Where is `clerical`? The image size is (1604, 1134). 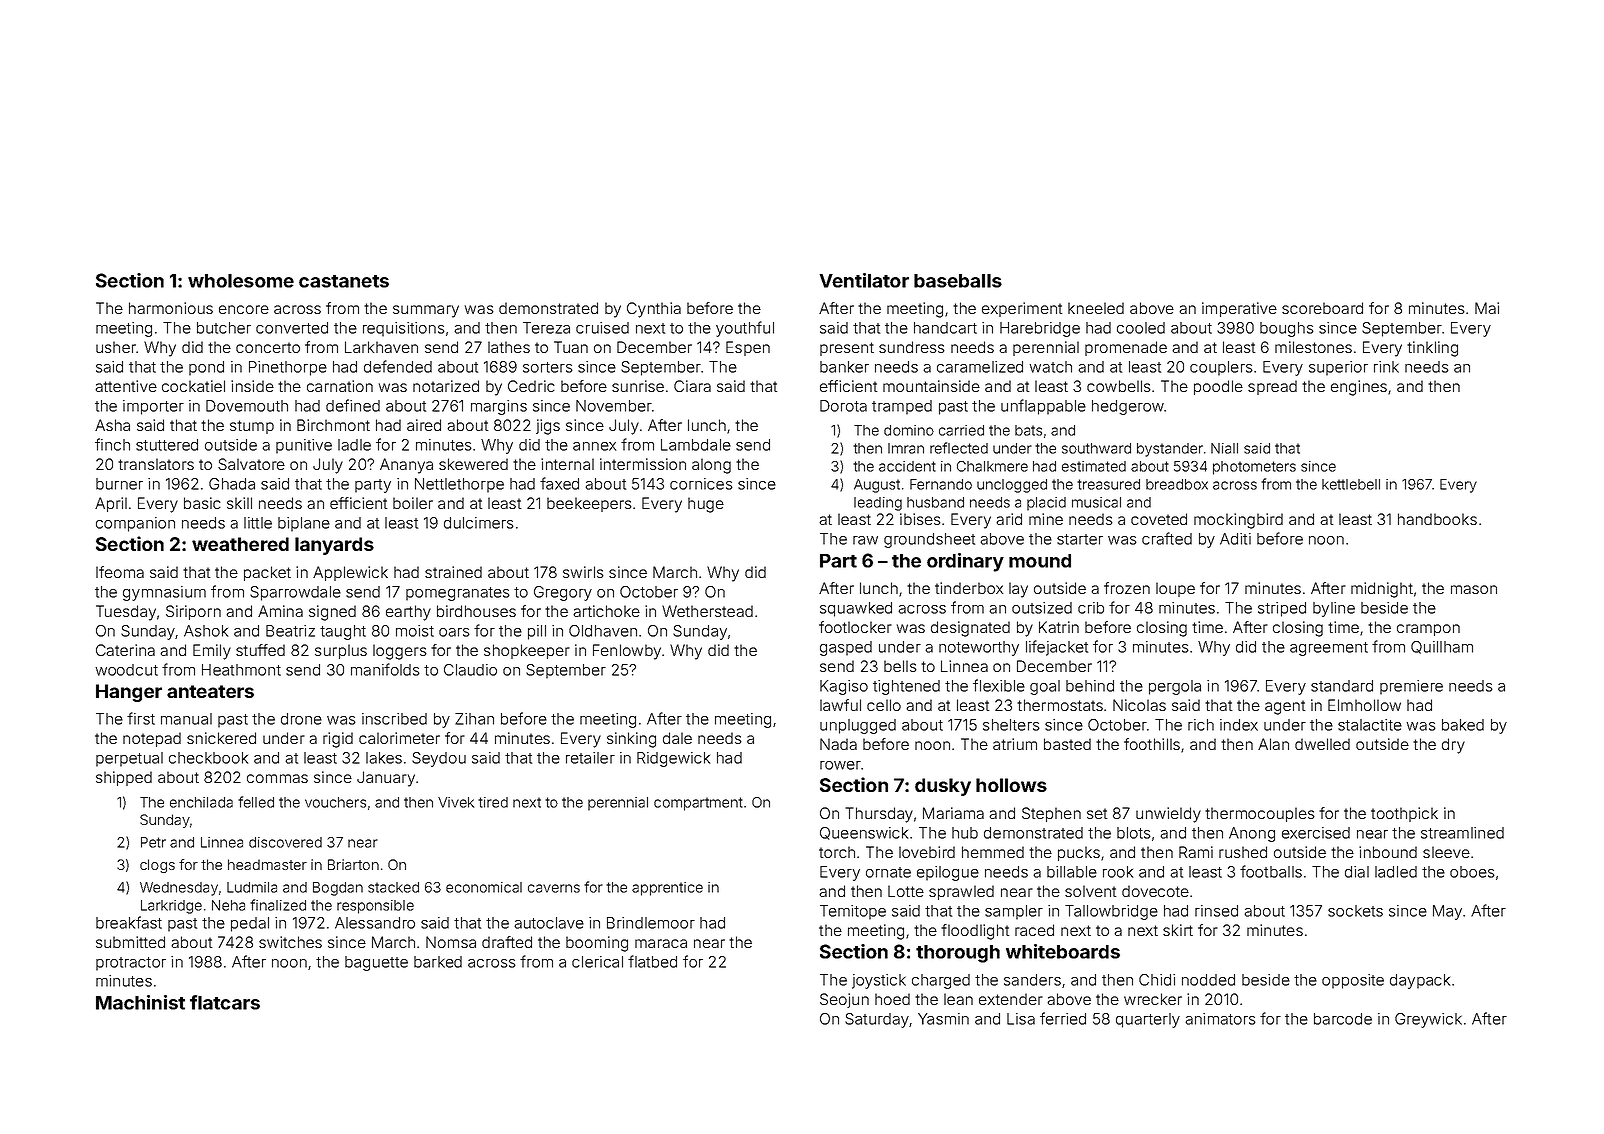
clerical is located at coordinates (597, 962).
